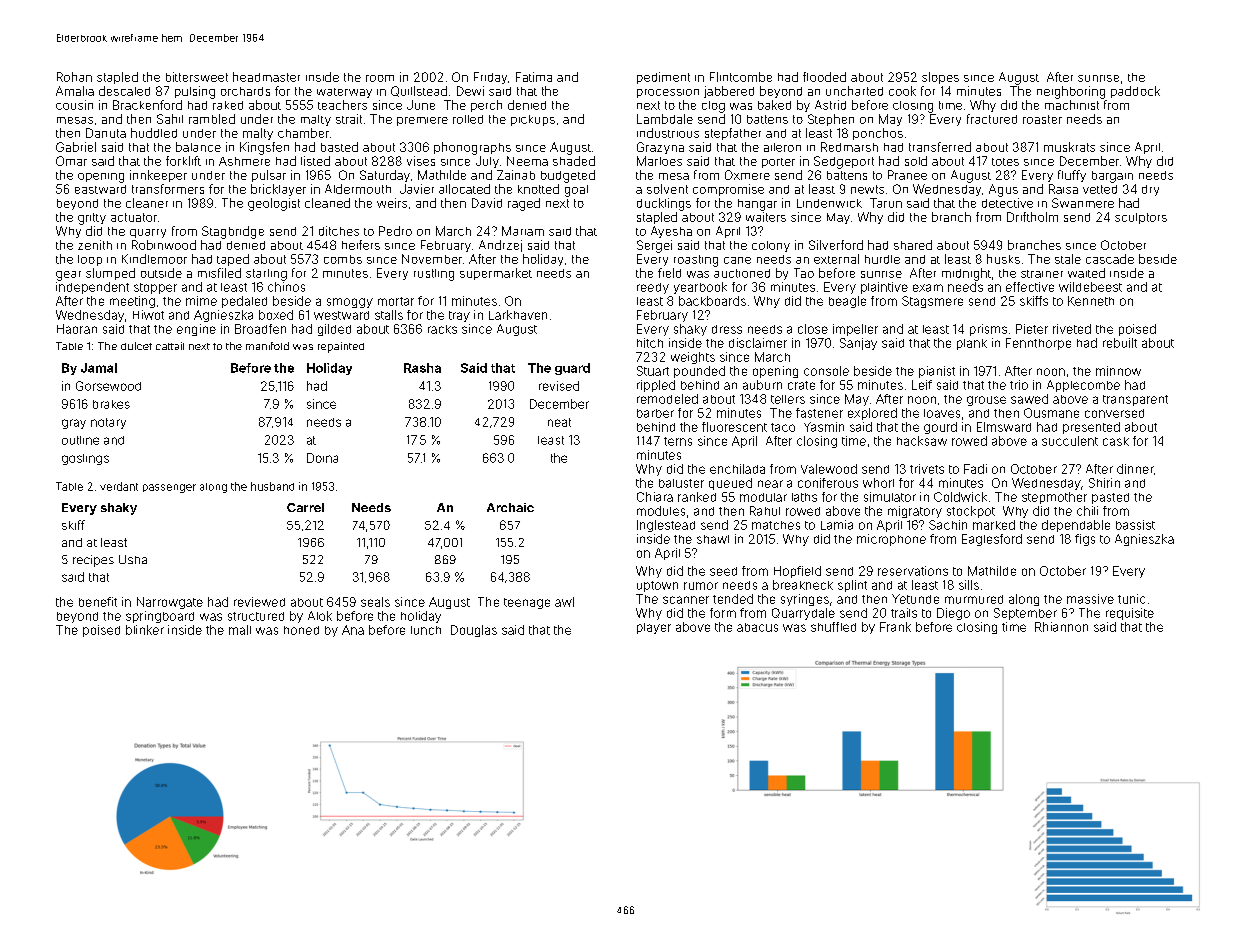  Describe the element at coordinates (264, 148) in the image. I see `Kingsfen` at that location.
